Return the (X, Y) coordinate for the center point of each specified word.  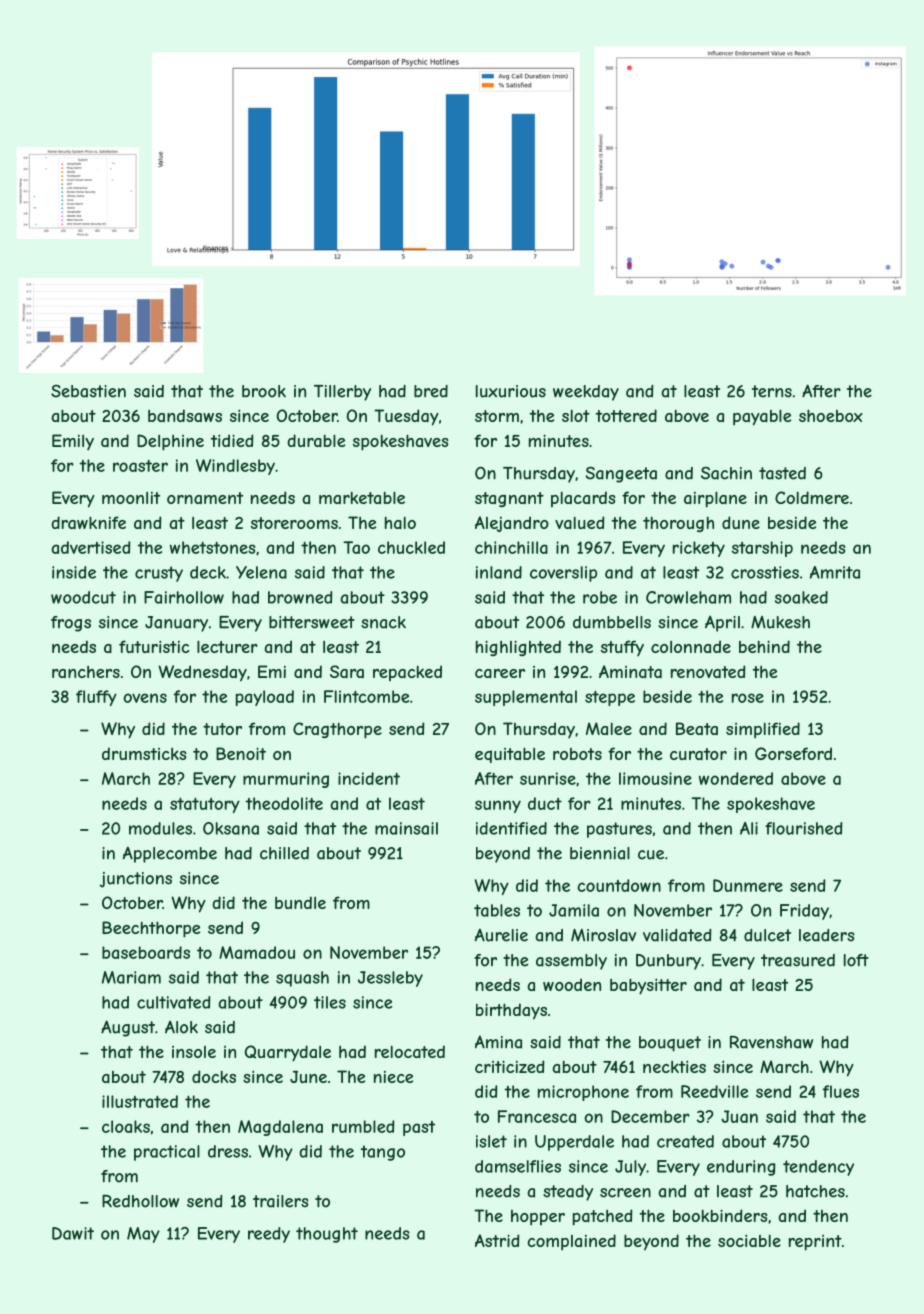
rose (748, 698)
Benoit (241, 753)
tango (383, 1153)
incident (369, 778)
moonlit (131, 498)
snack (383, 622)
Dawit (73, 1233)
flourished (804, 828)
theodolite (284, 803)
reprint (815, 1243)
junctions (136, 880)
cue (651, 855)
